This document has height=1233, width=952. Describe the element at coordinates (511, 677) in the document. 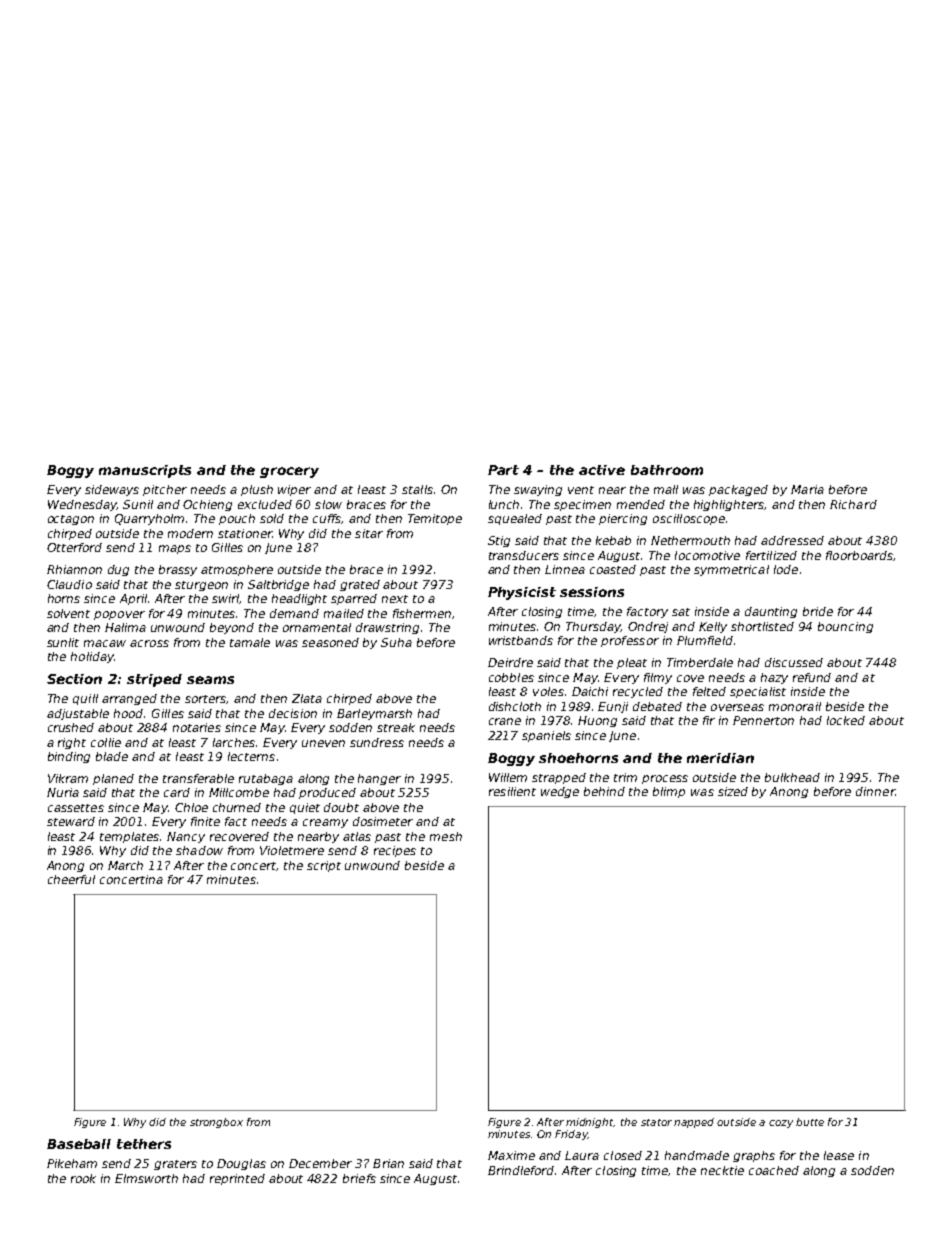

I see `cobbles` at that location.
